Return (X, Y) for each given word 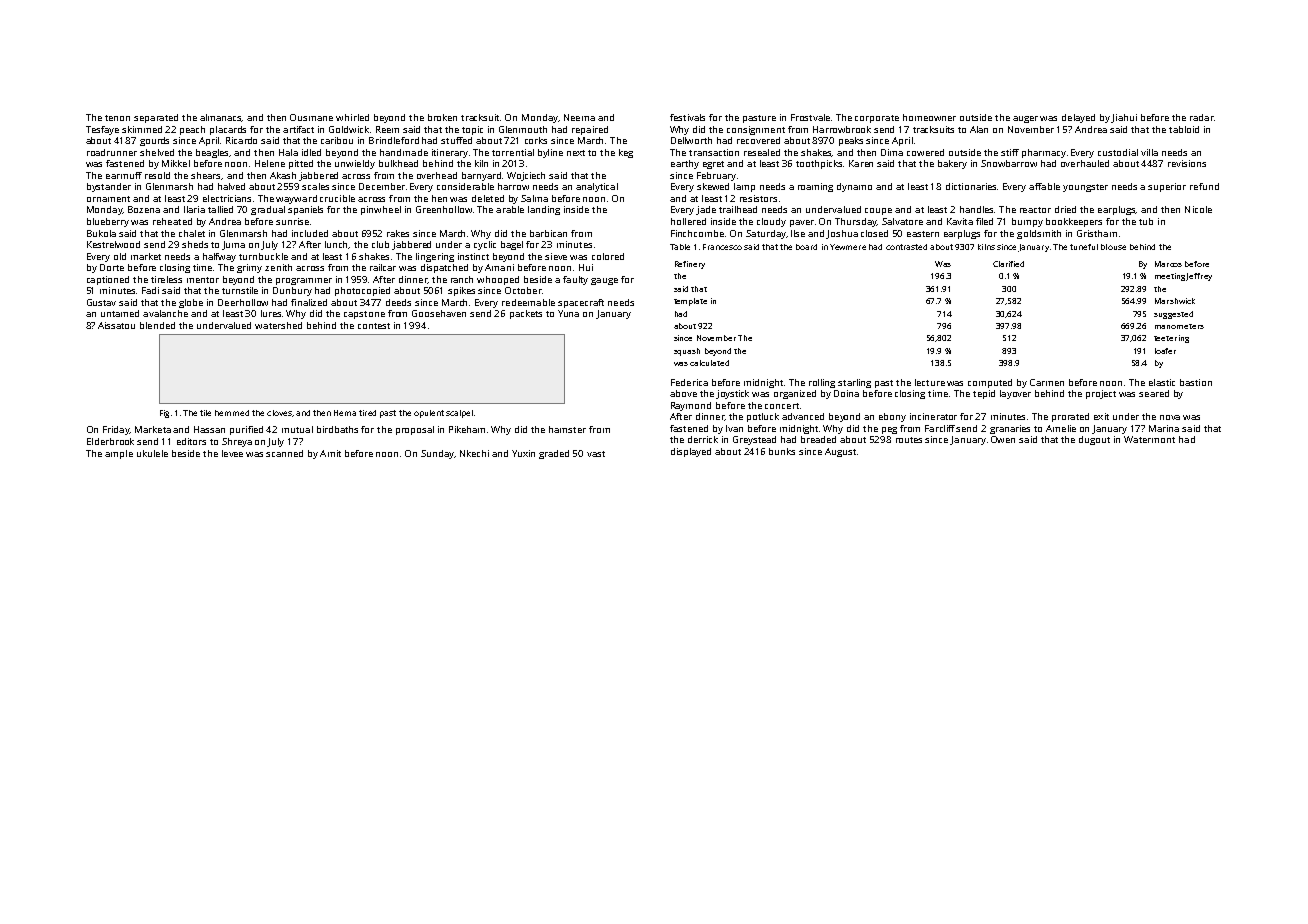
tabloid (1184, 129)
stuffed (456, 140)
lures (271, 313)
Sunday (437, 454)
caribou (337, 140)
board (806, 247)
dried (1065, 209)
